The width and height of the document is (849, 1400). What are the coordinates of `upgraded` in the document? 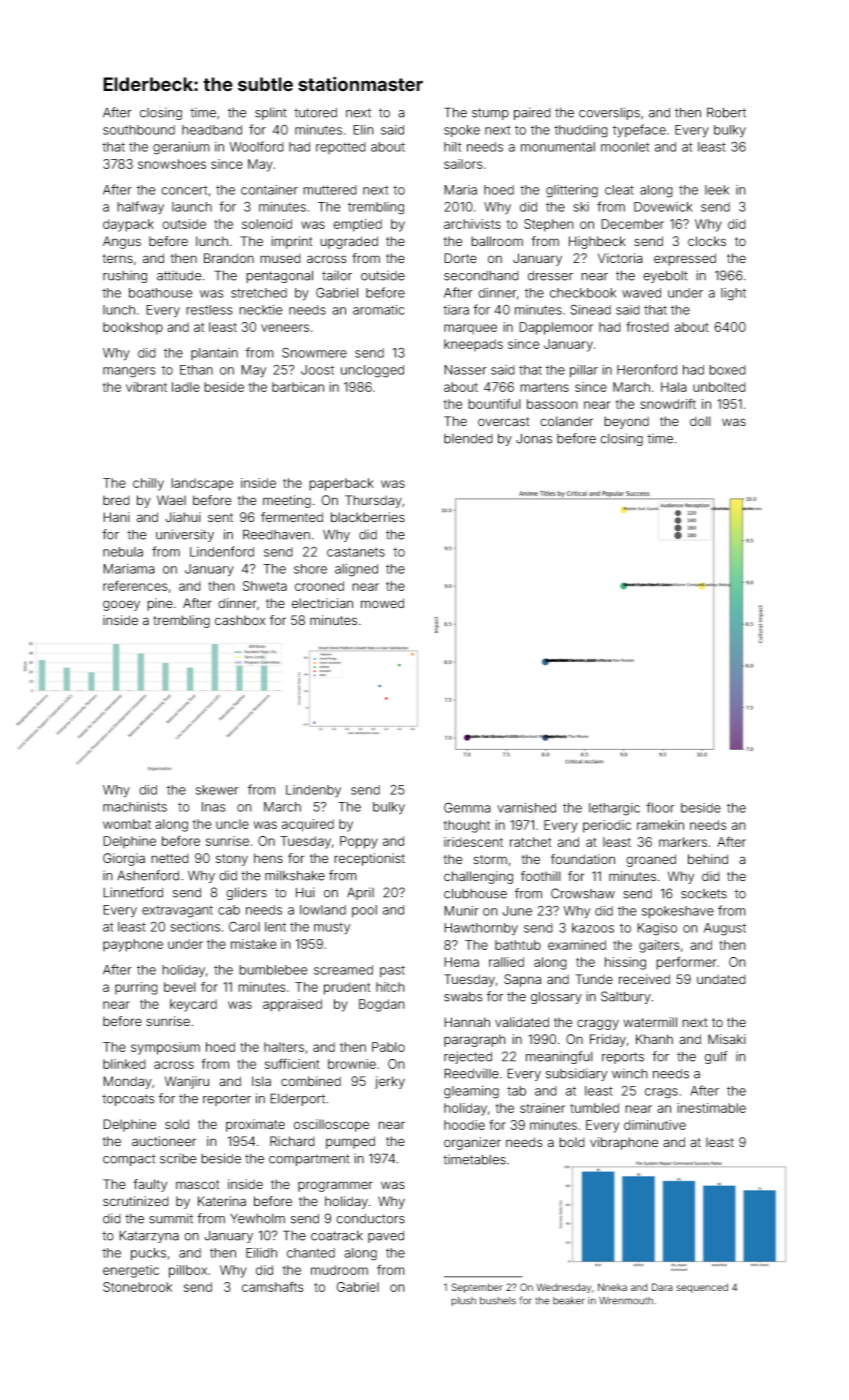 It's located at (349, 242).
